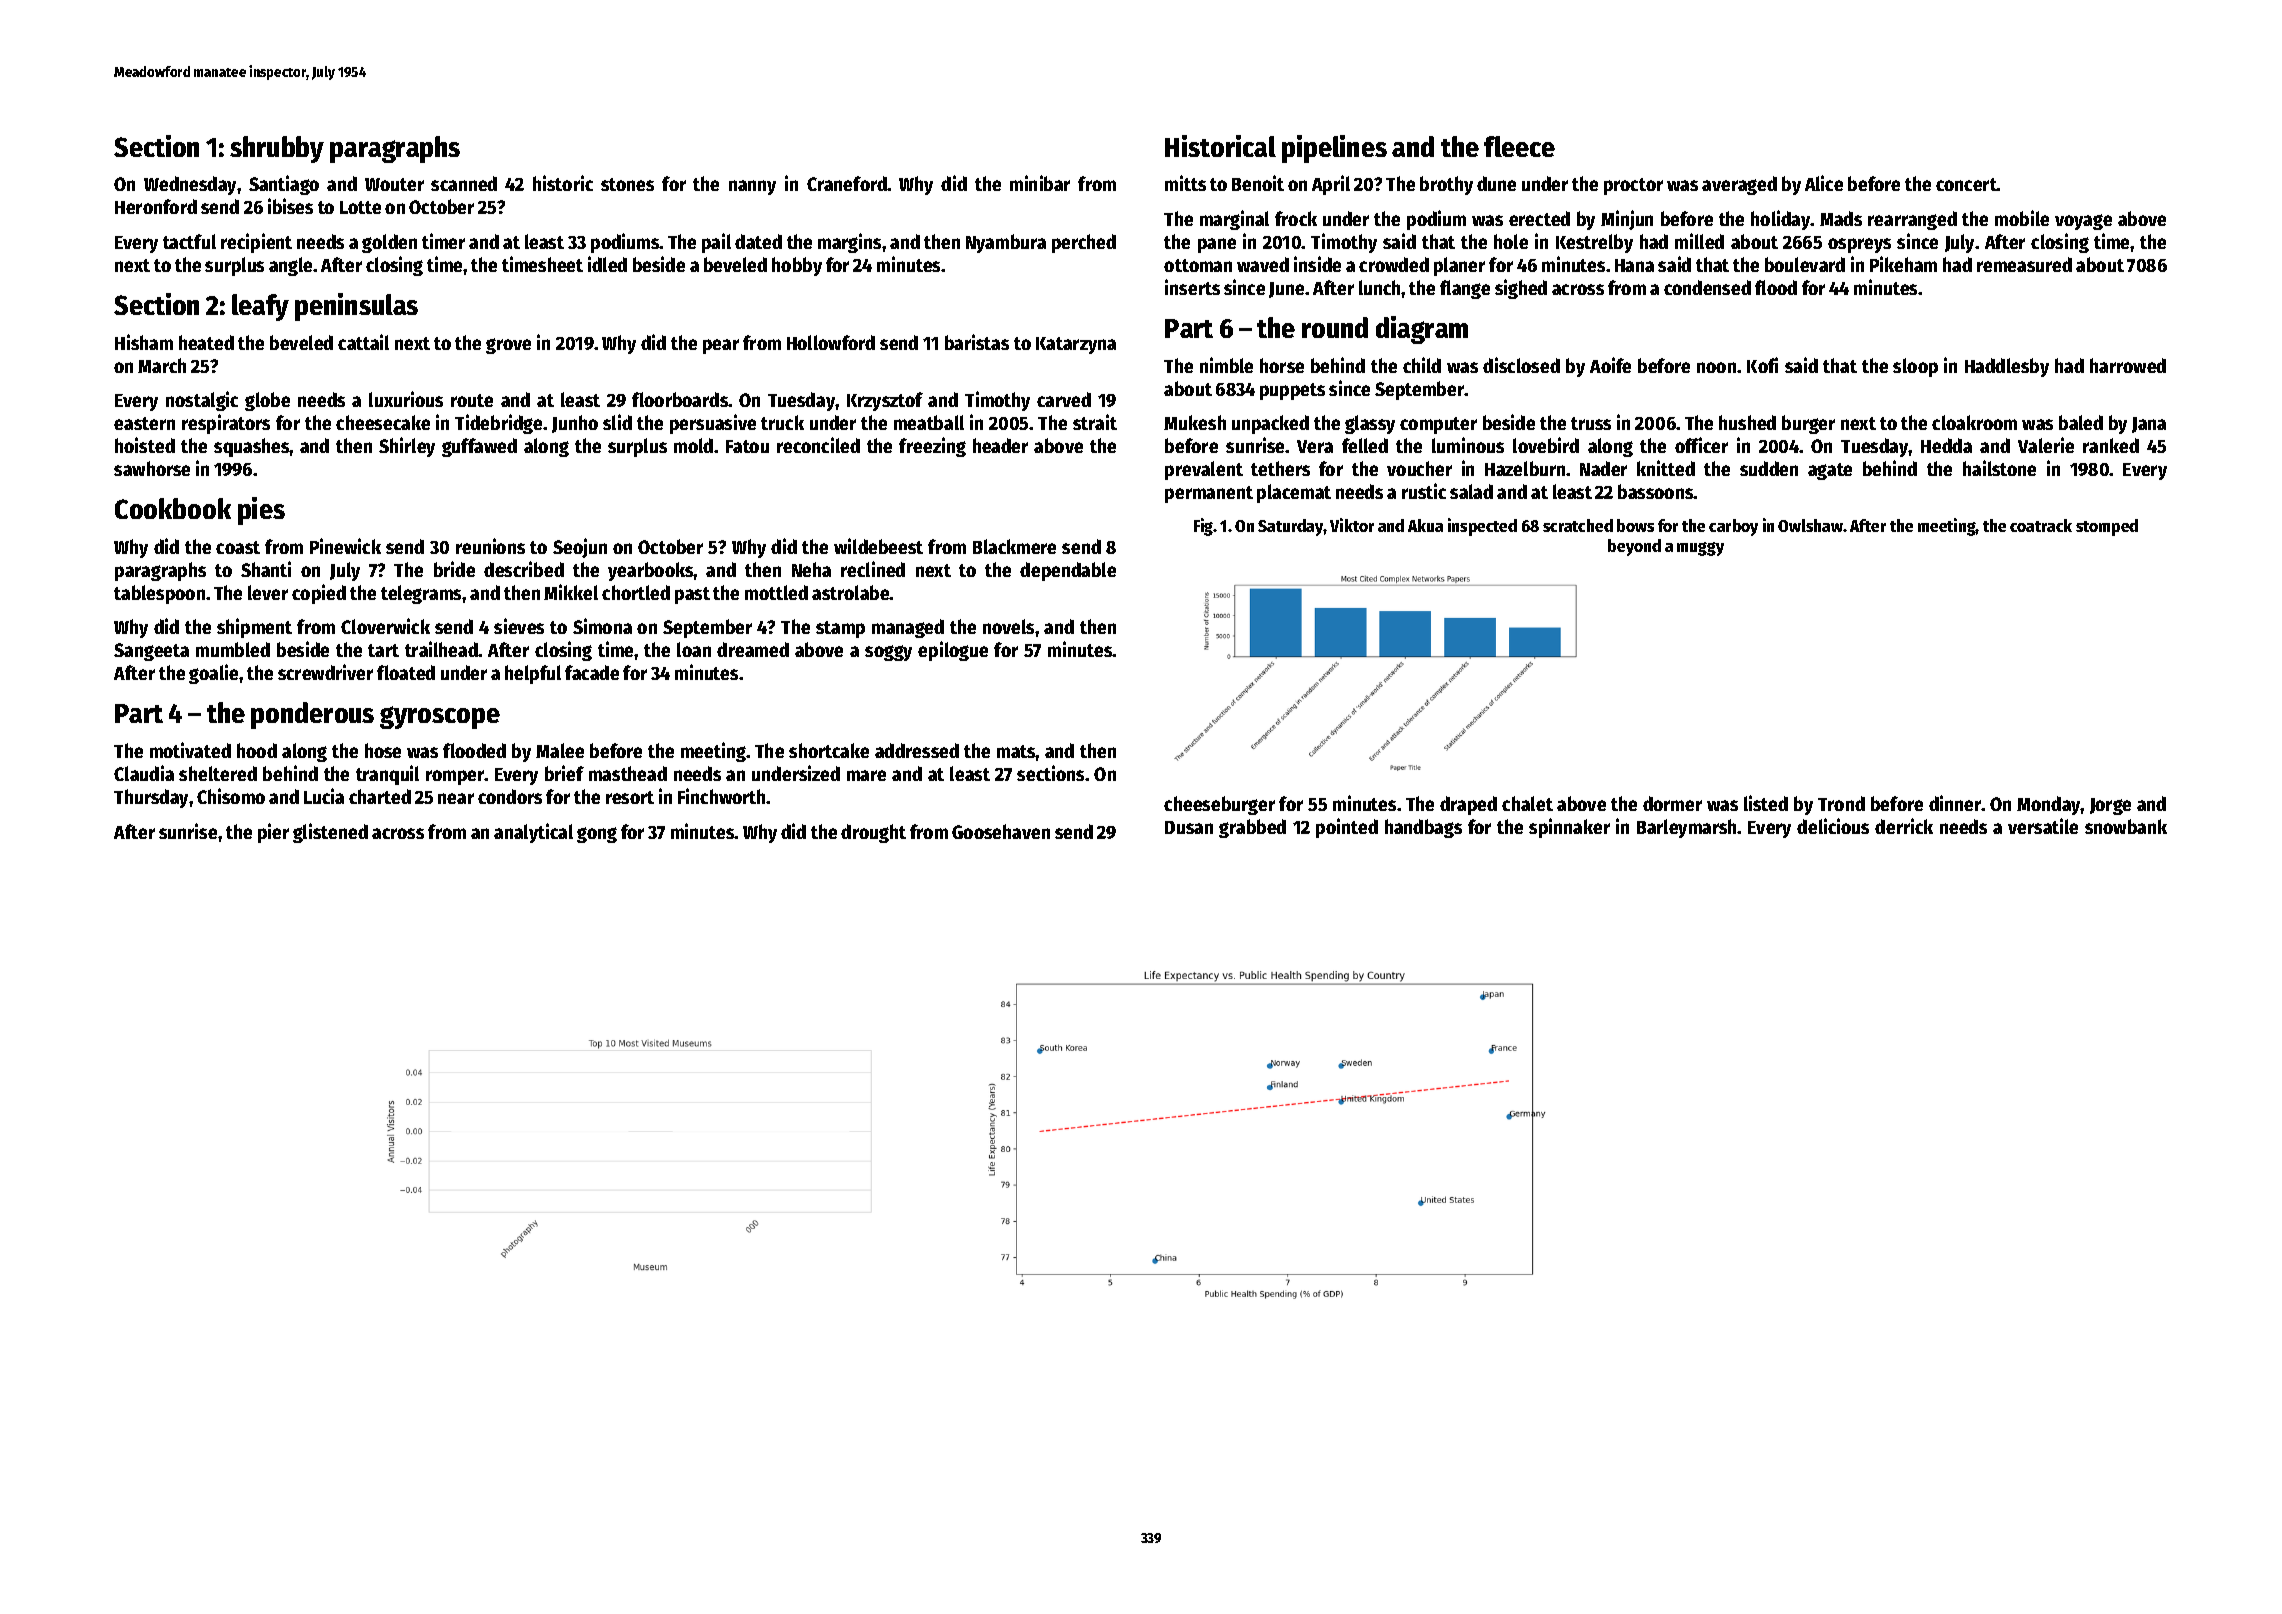 This page has width=2282, height=1614. What do you see at coordinates (1687, 828) in the page?
I see `Barleymarsh` at bounding box center [1687, 828].
